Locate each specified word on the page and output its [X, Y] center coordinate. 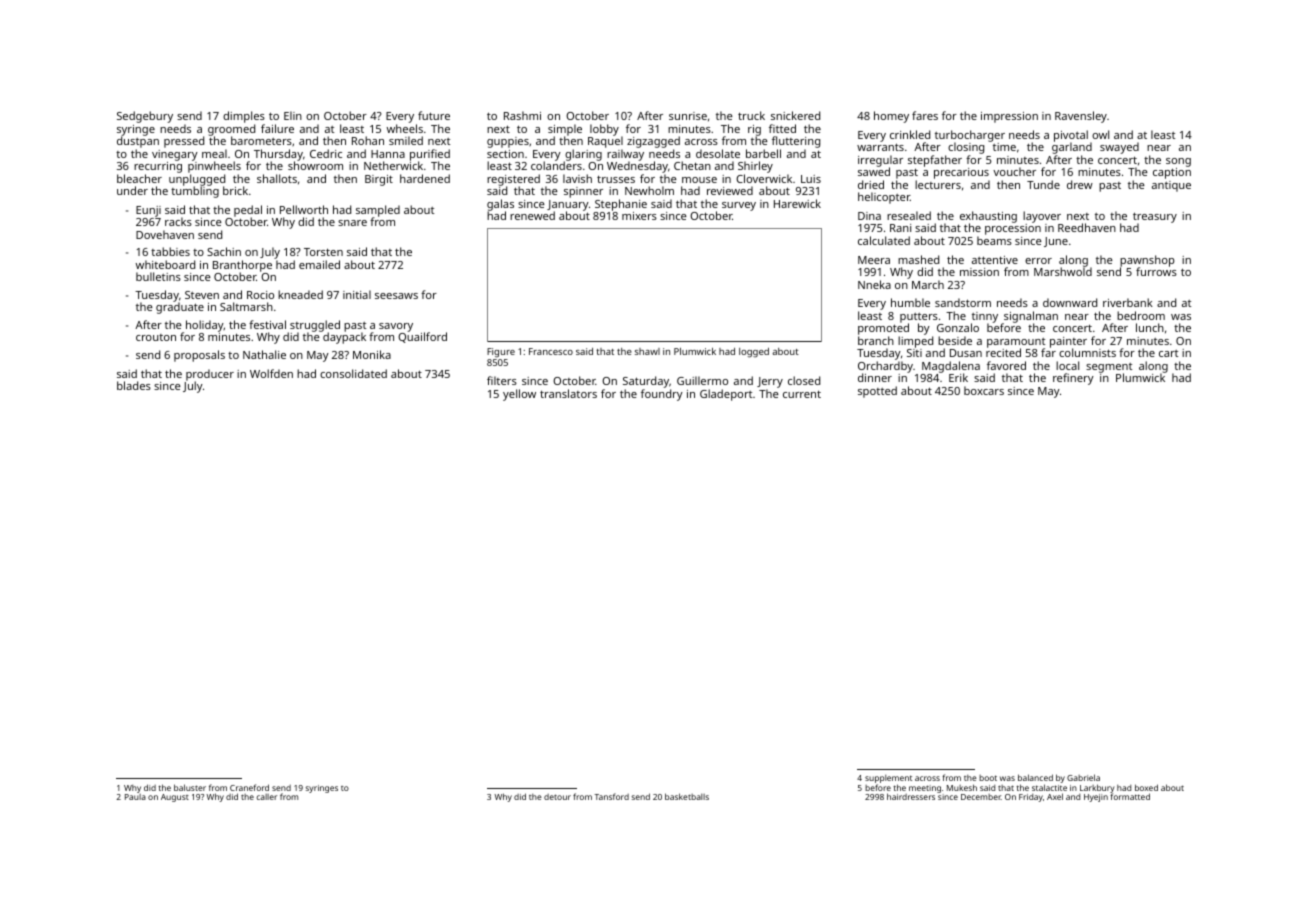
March [928, 284]
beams [994, 240]
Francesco [551, 351]
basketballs [687, 796]
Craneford [249, 787]
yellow [519, 395]
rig [754, 130]
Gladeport [726, 395]
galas [500, 205]
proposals [199, 356]
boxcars [984, 390]
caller [266, 797]
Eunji [148, 211]
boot [988, 778]
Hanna [388, 154]
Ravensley [1081, 117]
